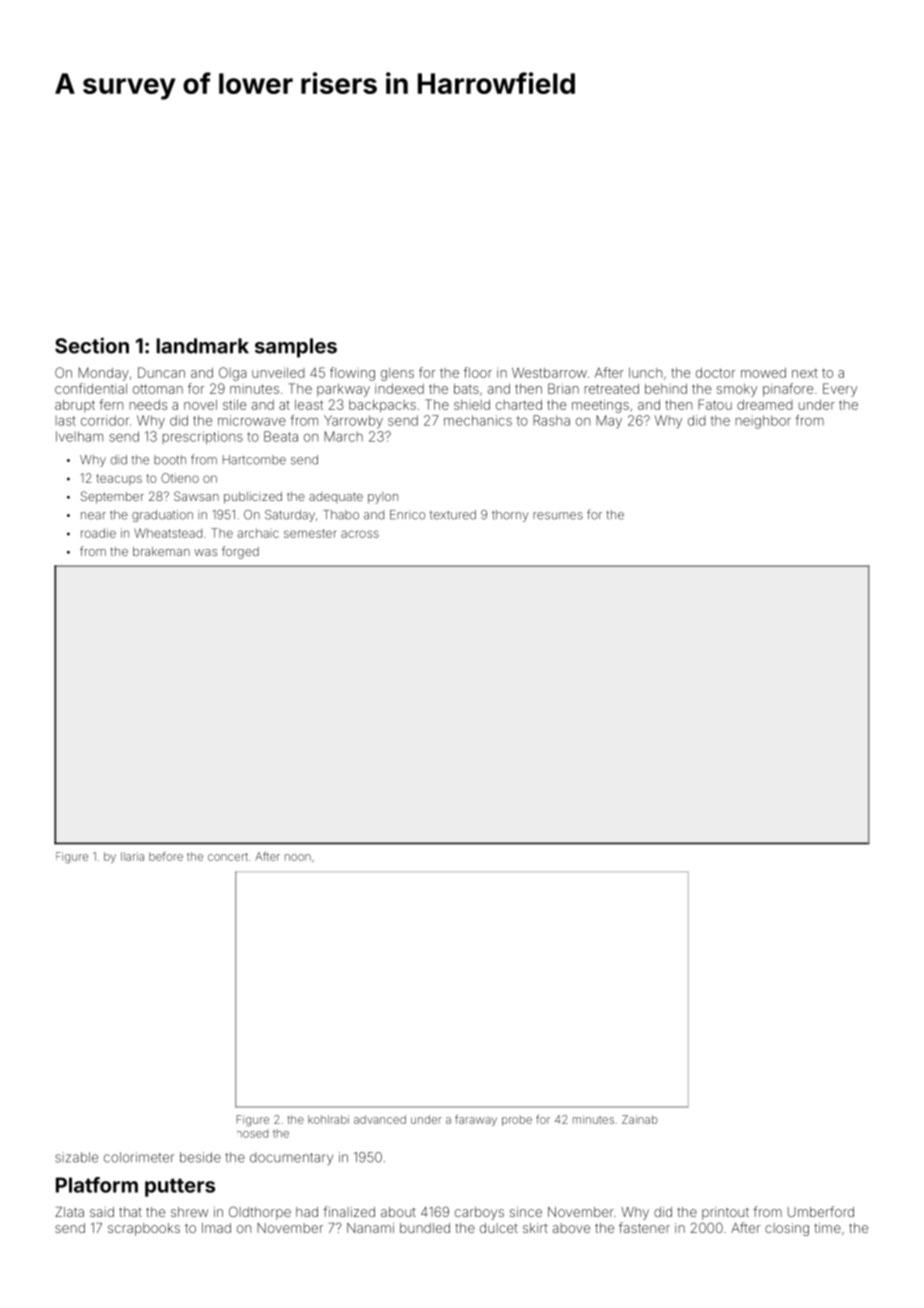 This page has width=924, height=1308. Describe the element at coordinates (298, 857) in the page. I see `noon` at that location.
